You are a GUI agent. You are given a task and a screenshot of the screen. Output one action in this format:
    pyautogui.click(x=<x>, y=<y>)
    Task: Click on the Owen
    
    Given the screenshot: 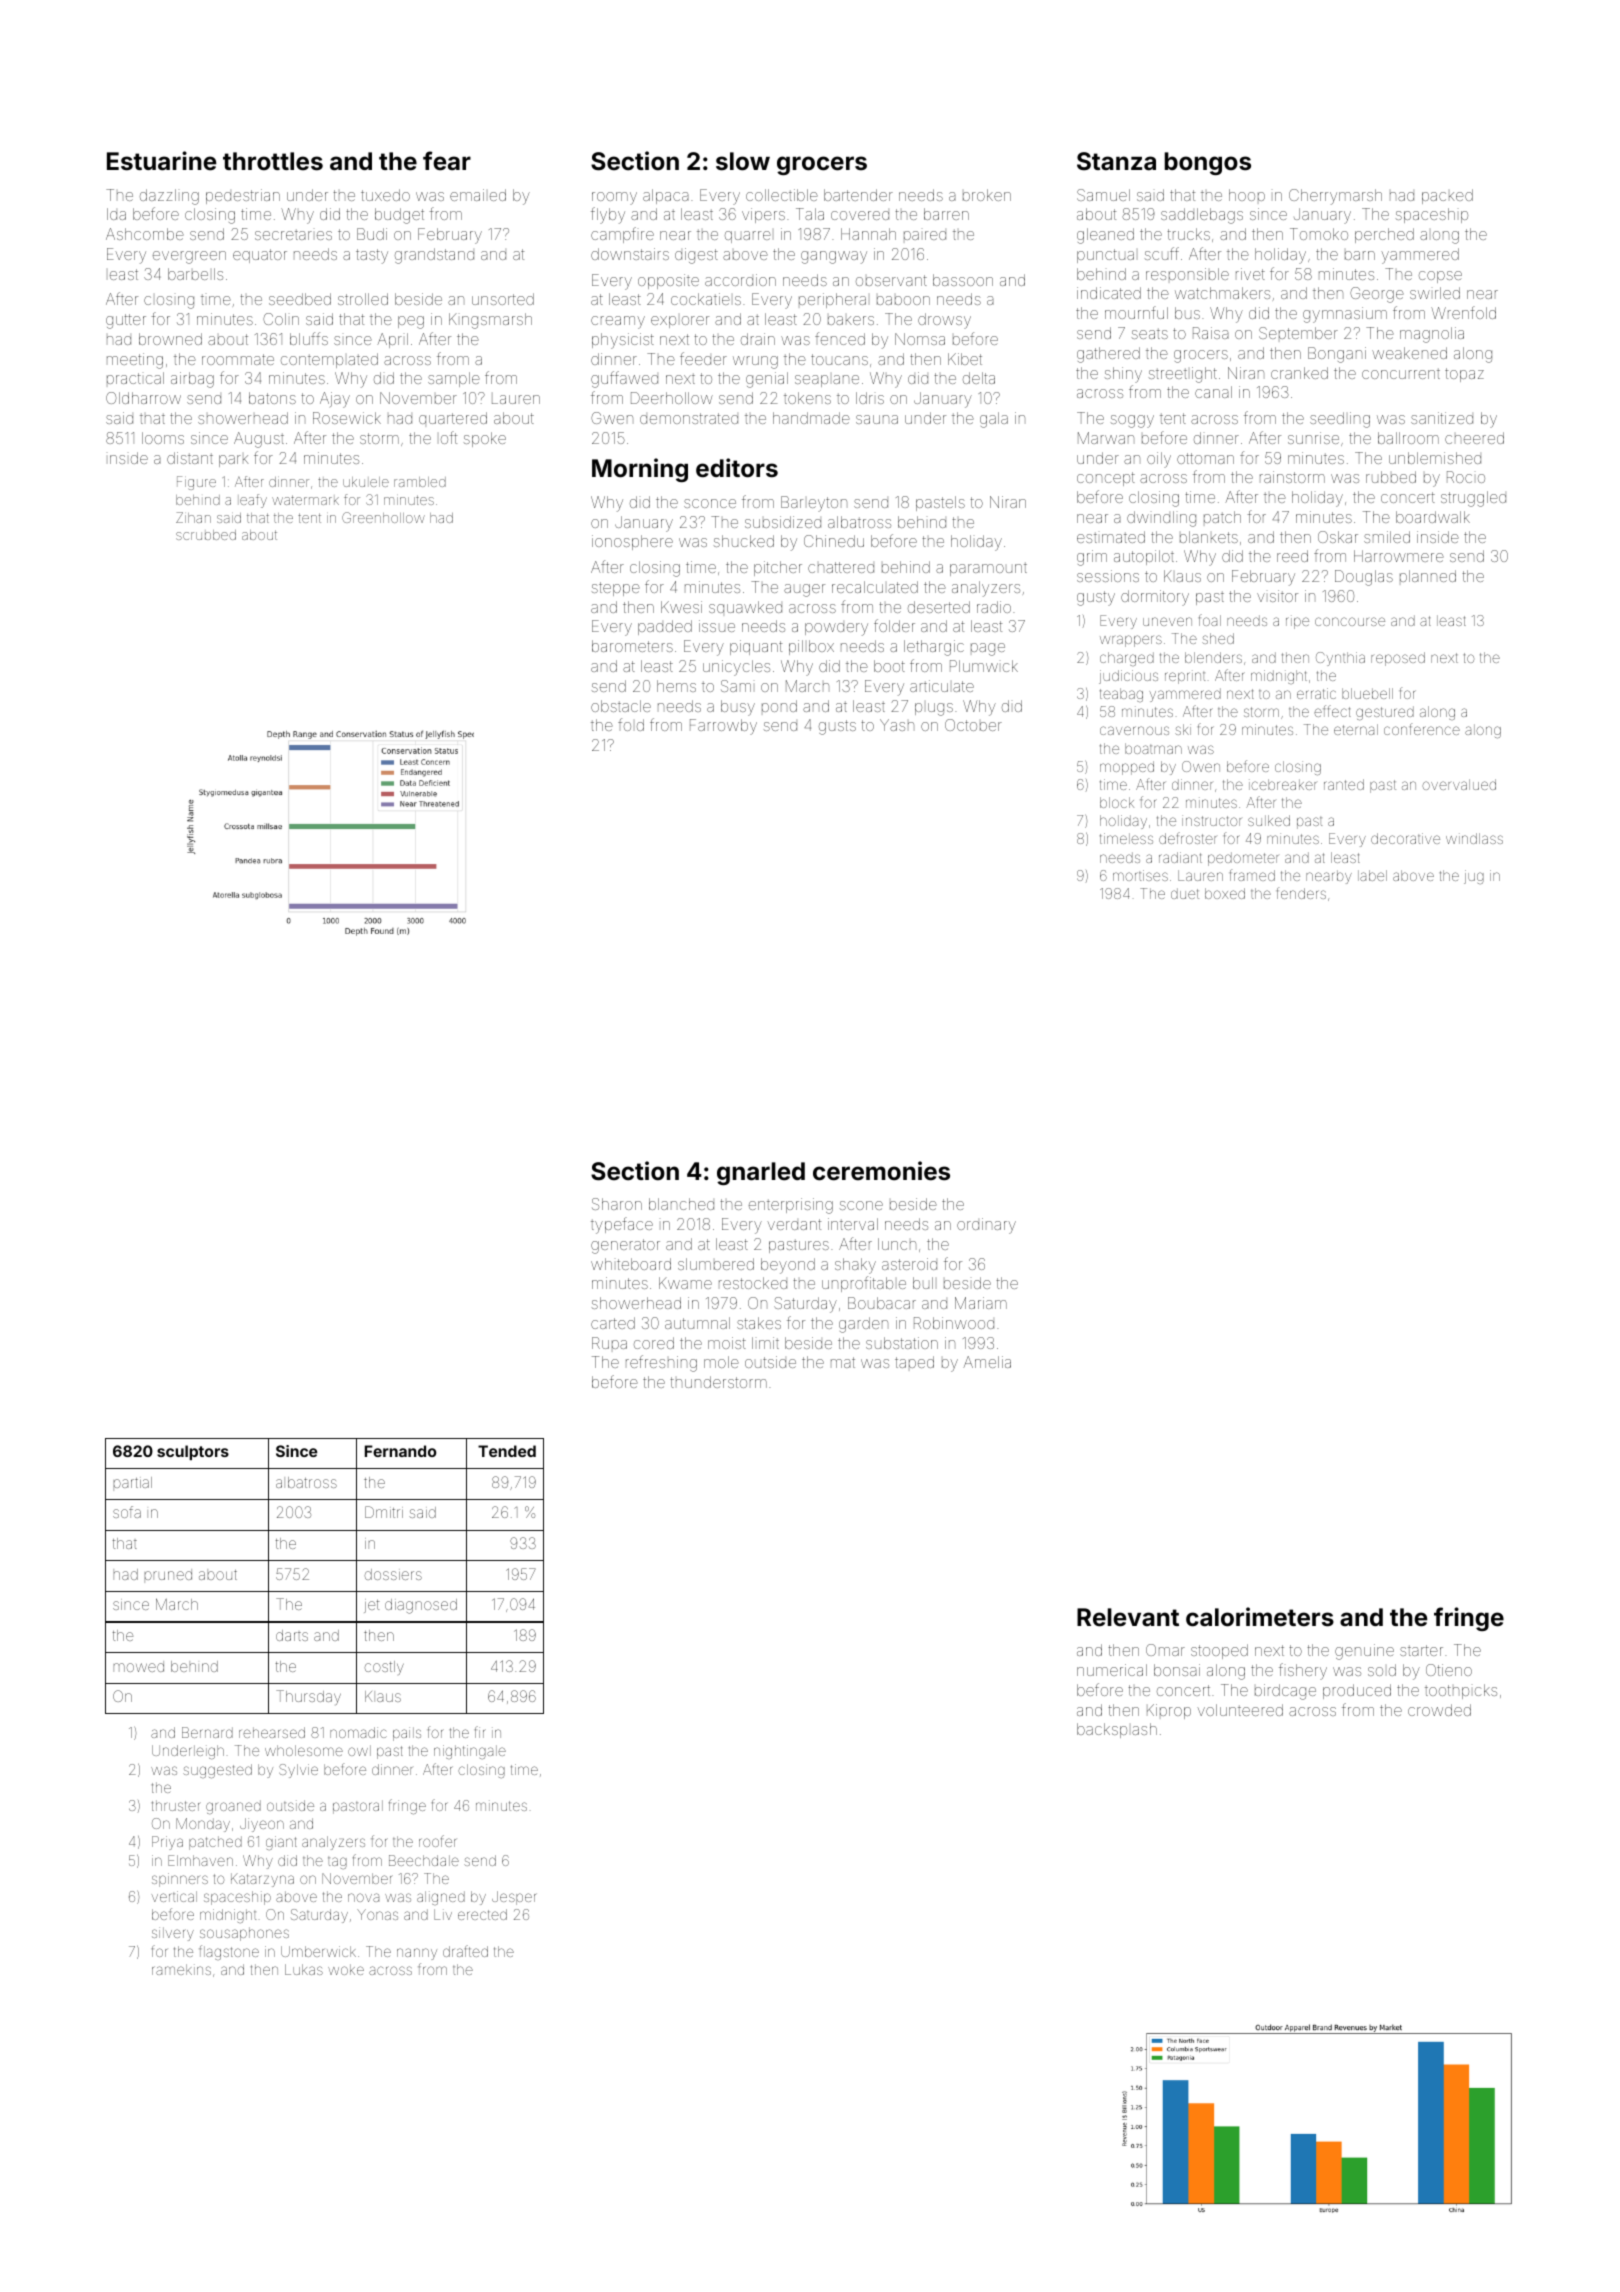 What is the action you would take?
    pyautogui.click(x=1201, y=766)
